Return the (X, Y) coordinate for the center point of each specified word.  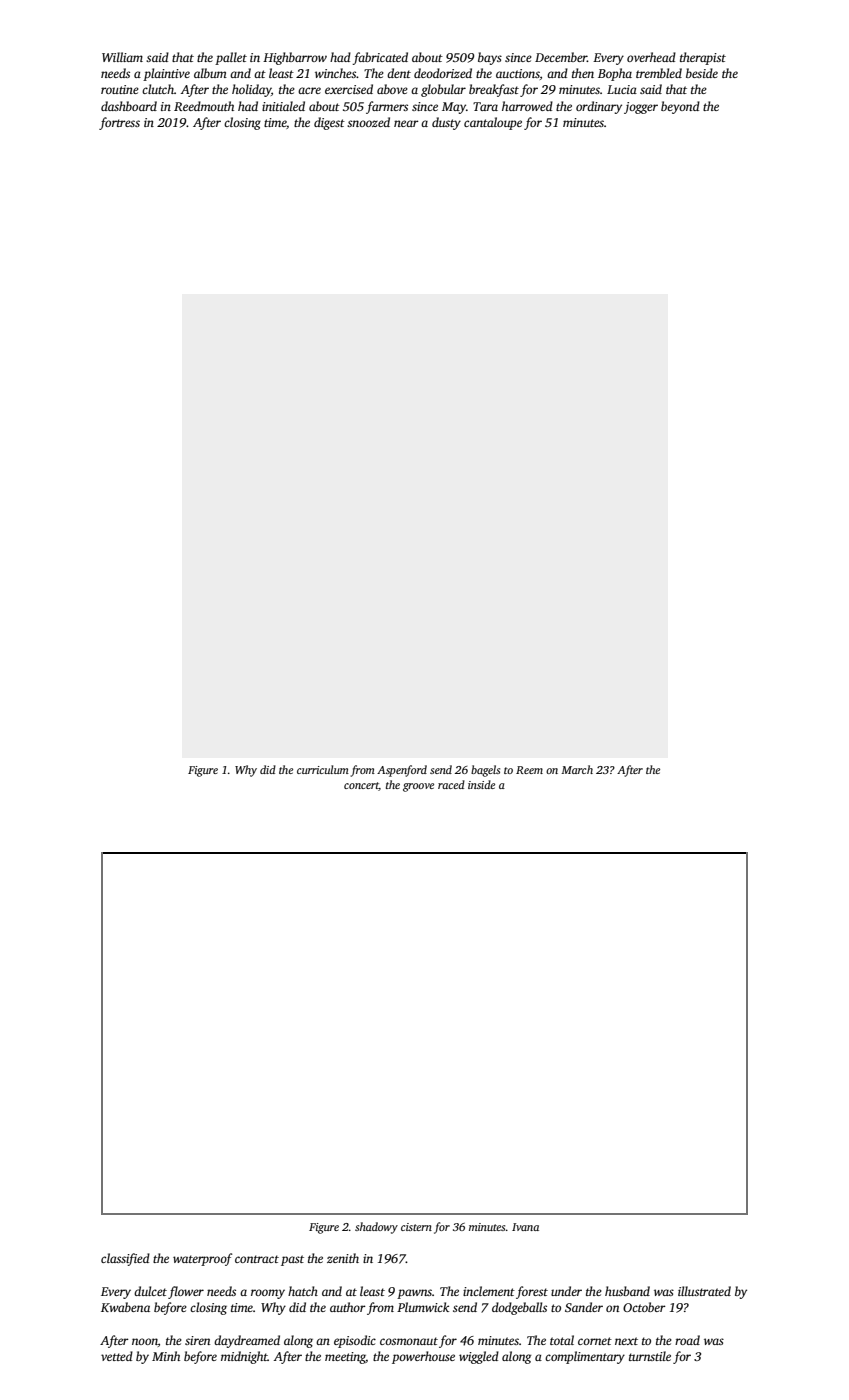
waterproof (202, 1259)
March (577, 769)
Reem (529, 770)
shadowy (376, 1228)
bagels (485, 771)
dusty (446, 123)
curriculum (323, 769)
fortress (119, 123)
